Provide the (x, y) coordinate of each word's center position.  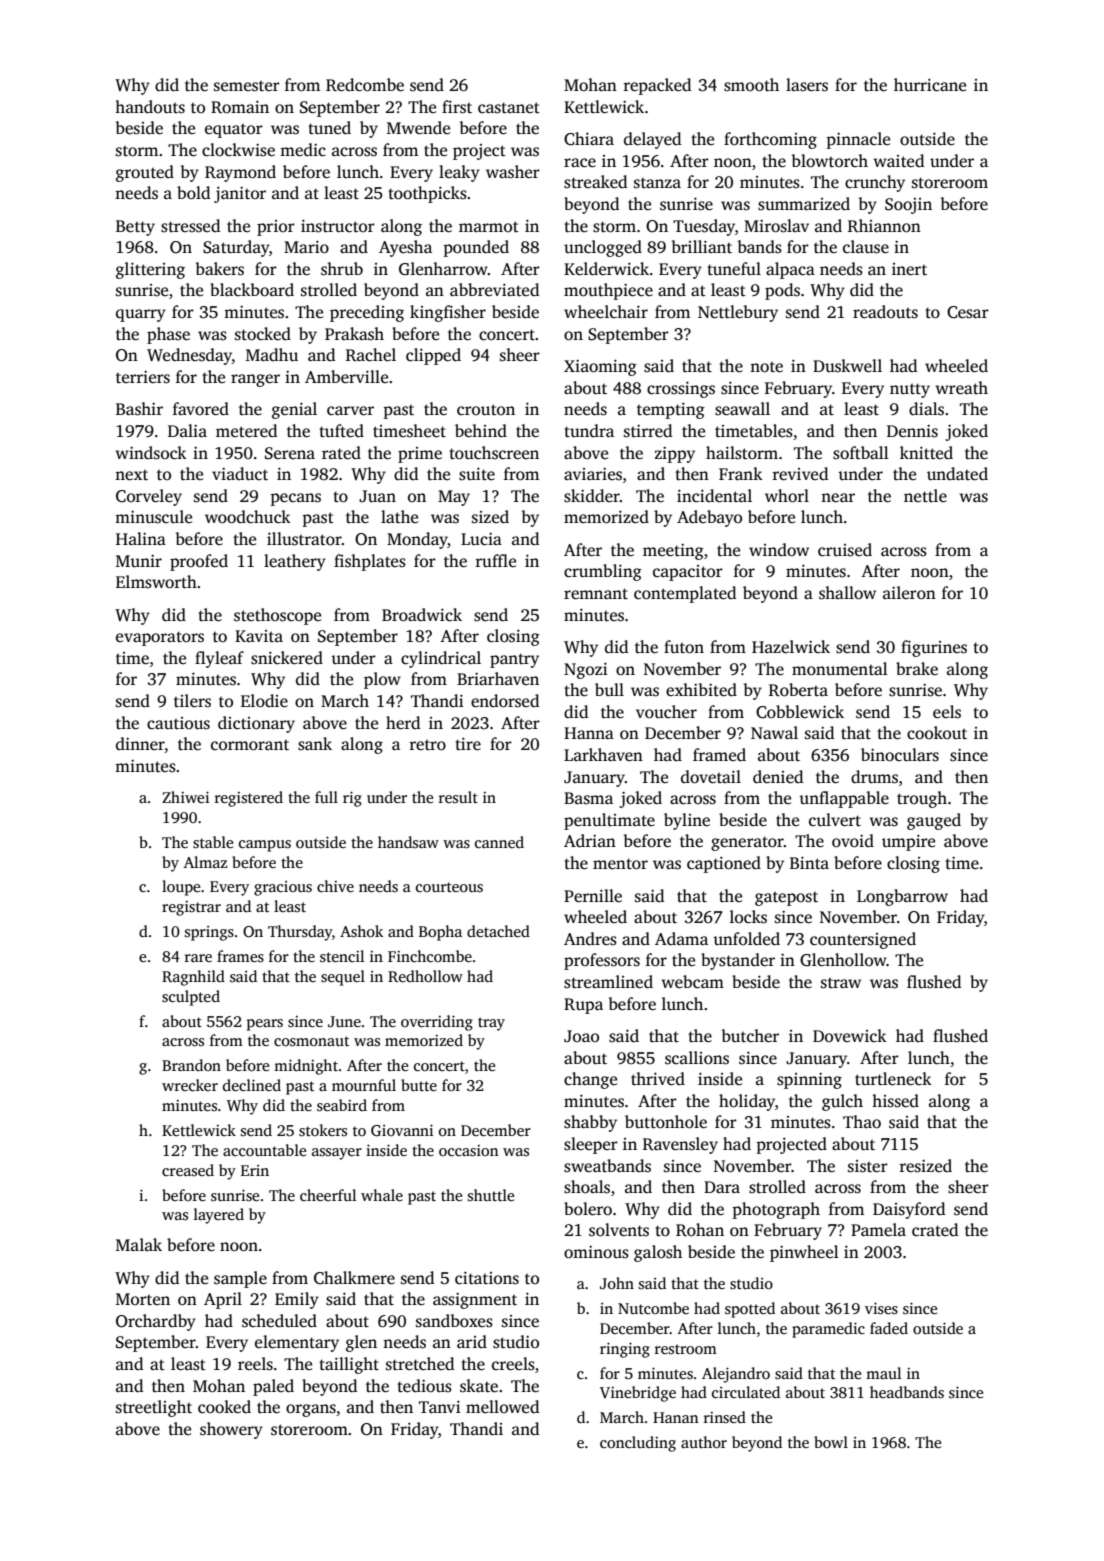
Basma (588, 798)
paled (273, 1387)
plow (382, 680)
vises (881, 1308)
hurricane (930, 85)
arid (472, 1341)
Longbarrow (902, 897)
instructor (338, 226)
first (457, 107)
